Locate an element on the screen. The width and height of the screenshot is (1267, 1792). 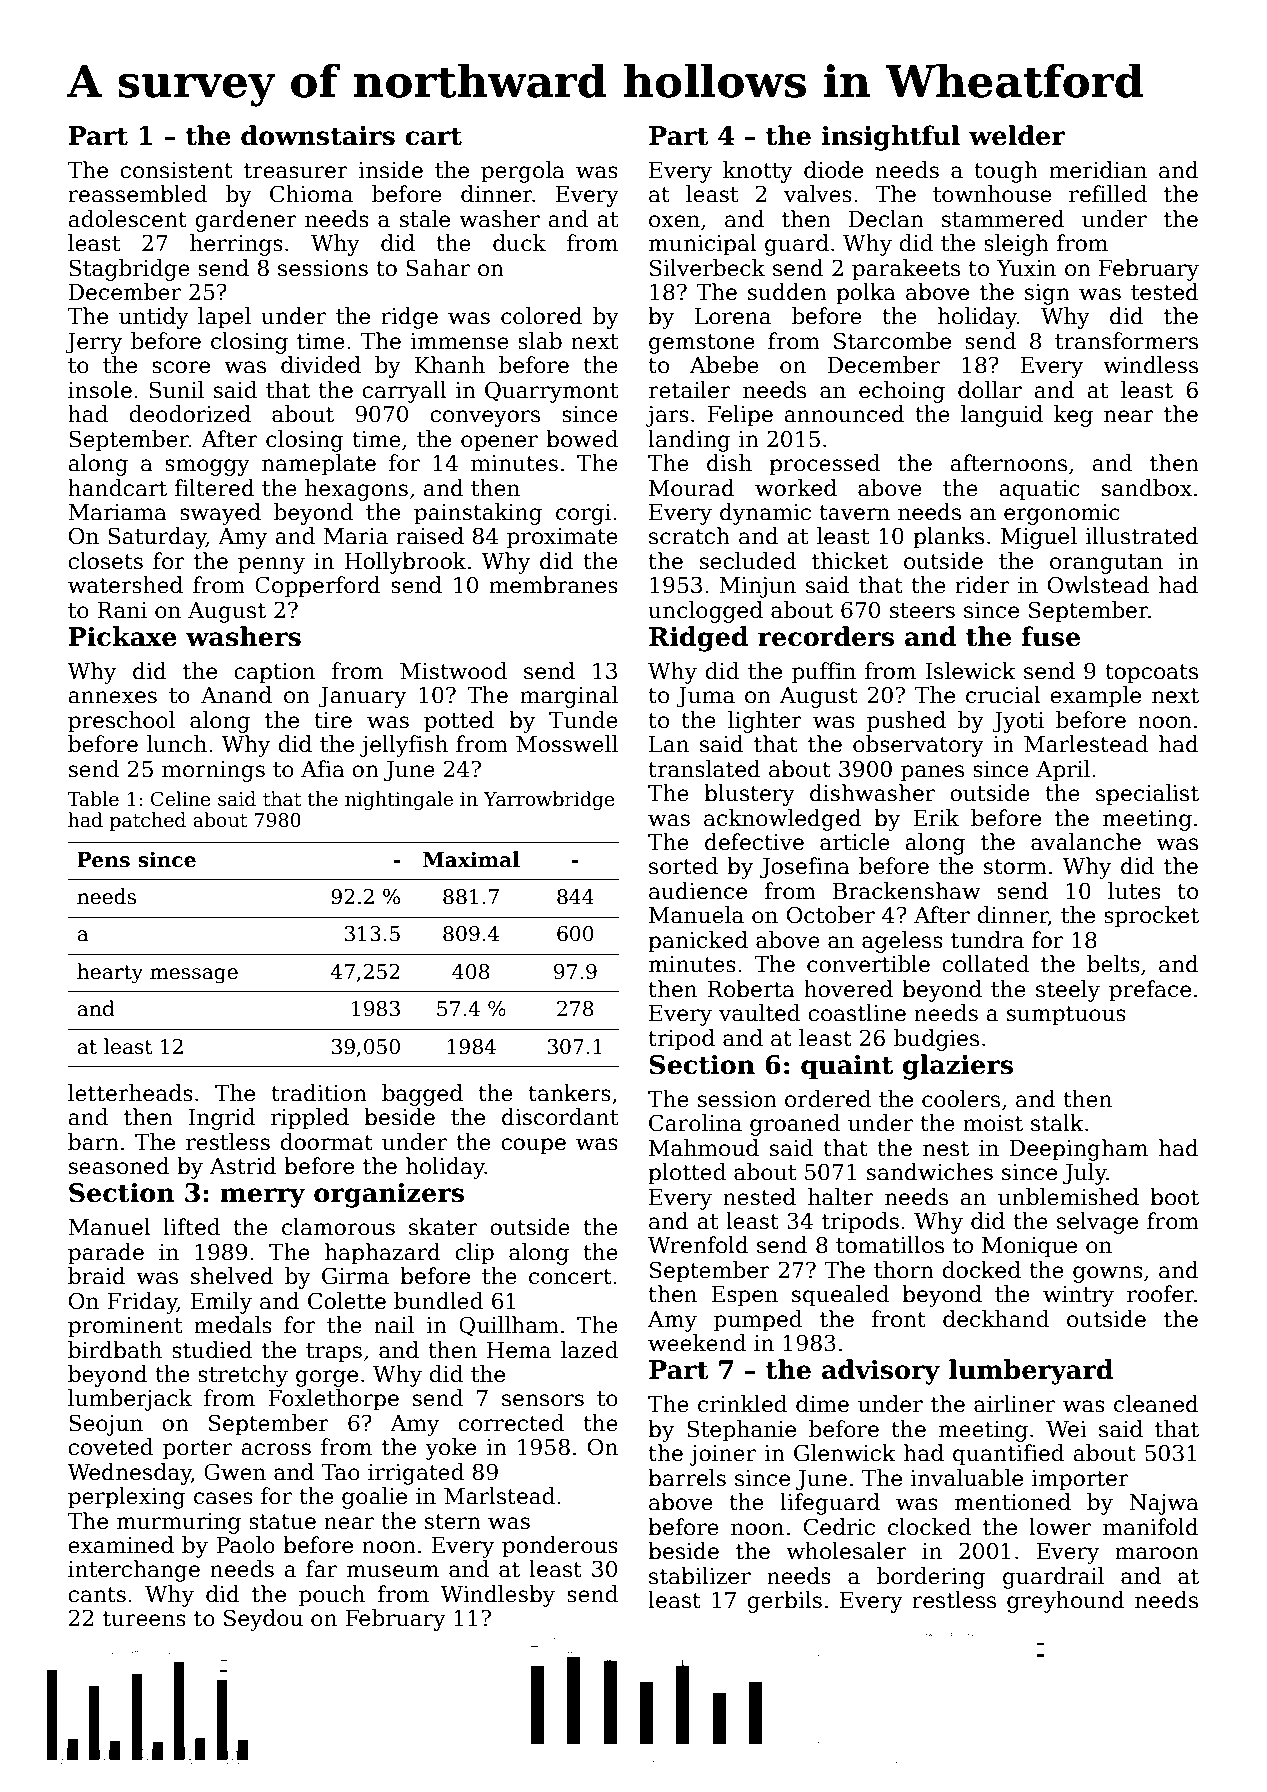
specialist is located at coordinates (1147, 795).
